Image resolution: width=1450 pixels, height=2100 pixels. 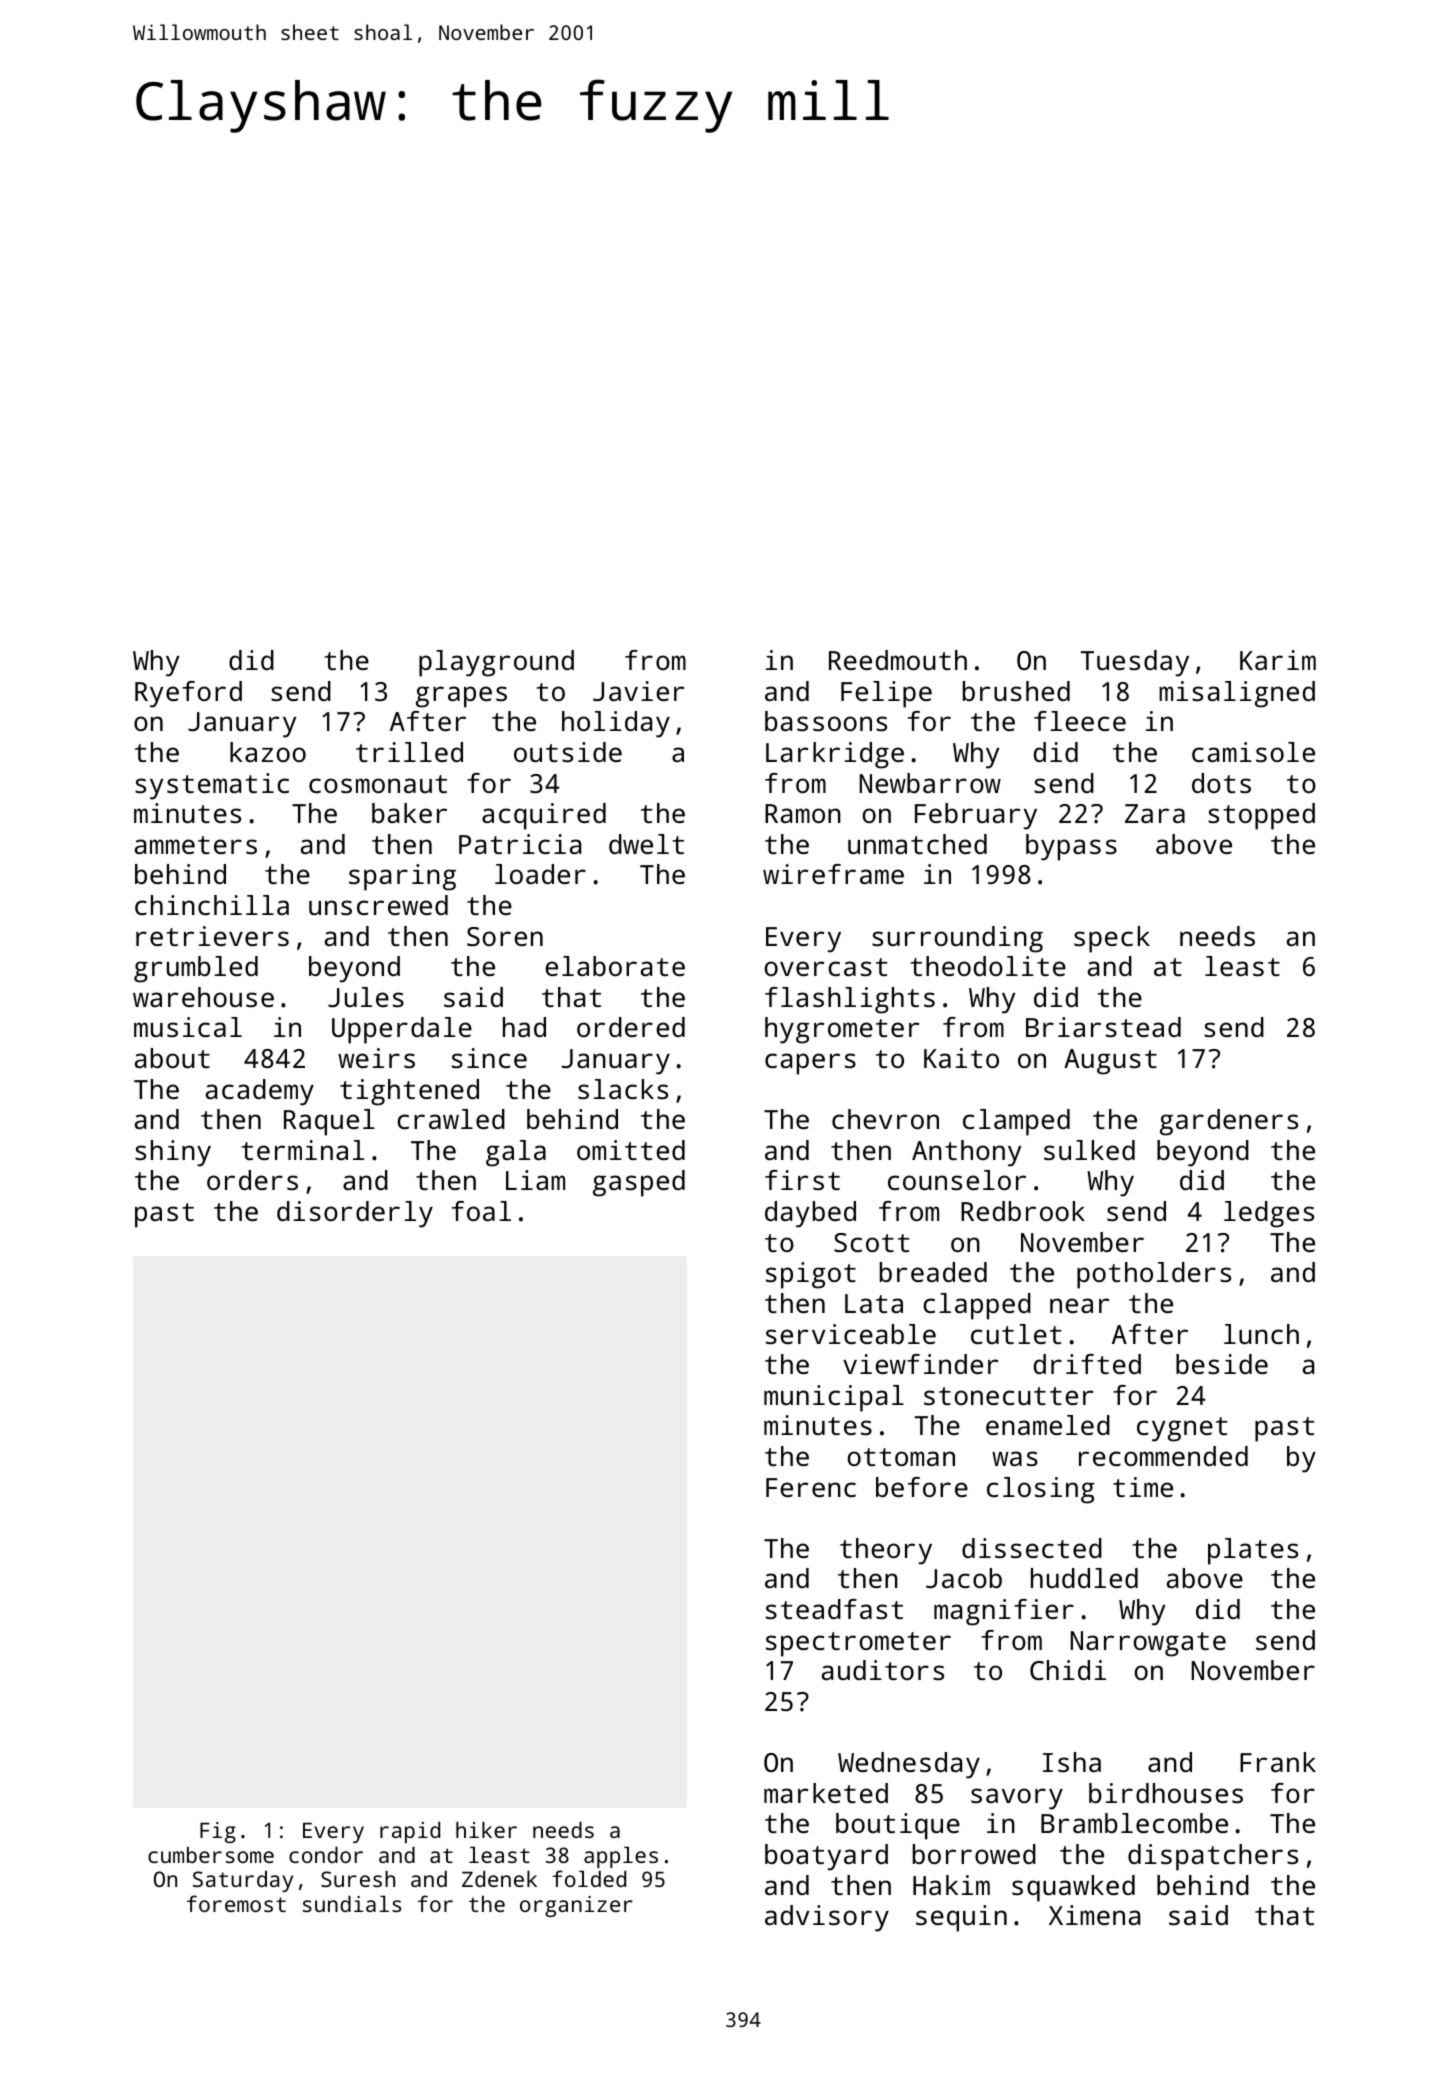 I want to click on foremost, so click(x=236, y=1903).
